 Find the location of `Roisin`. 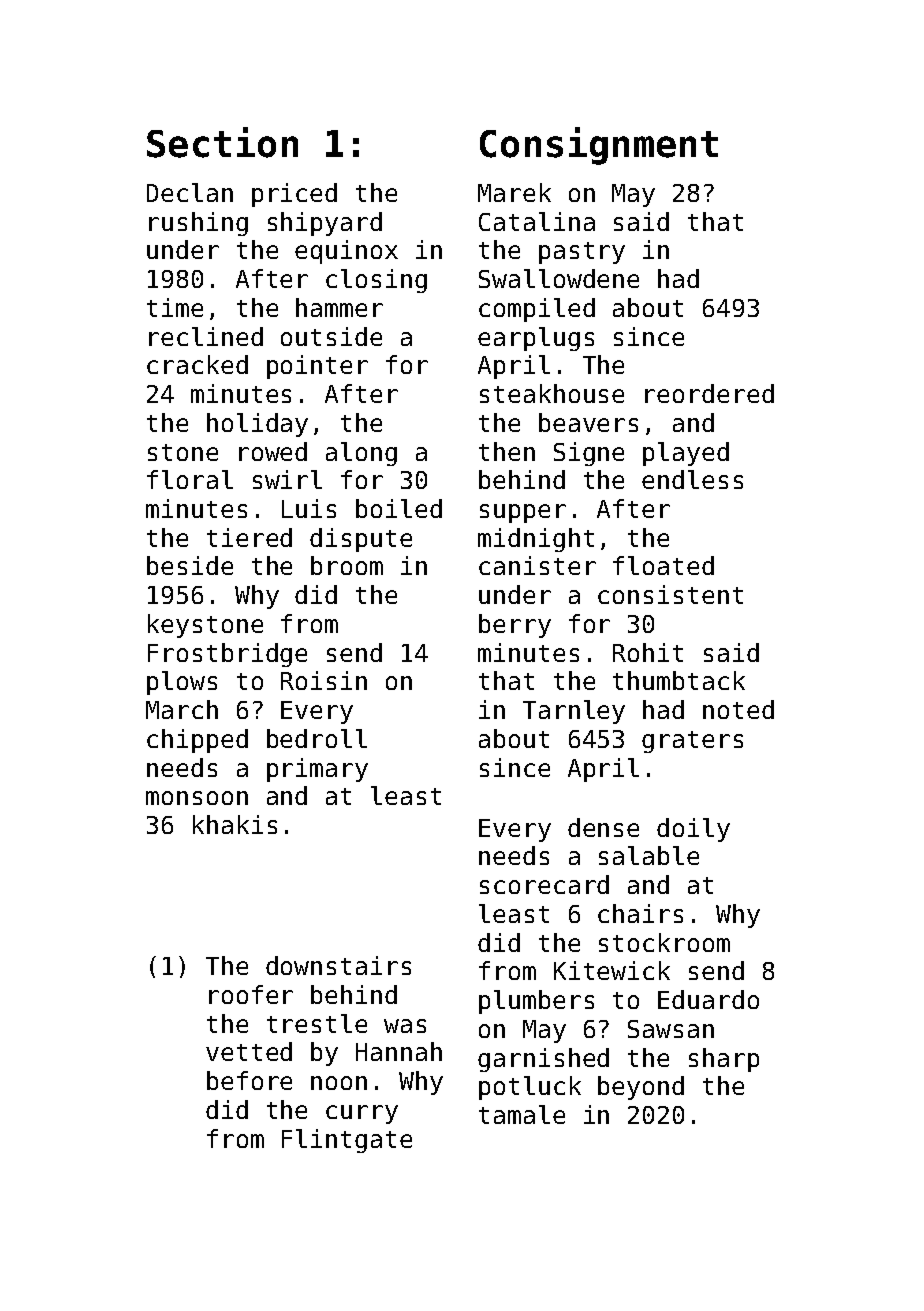

Roisin is located at coordinates (324, 680).
